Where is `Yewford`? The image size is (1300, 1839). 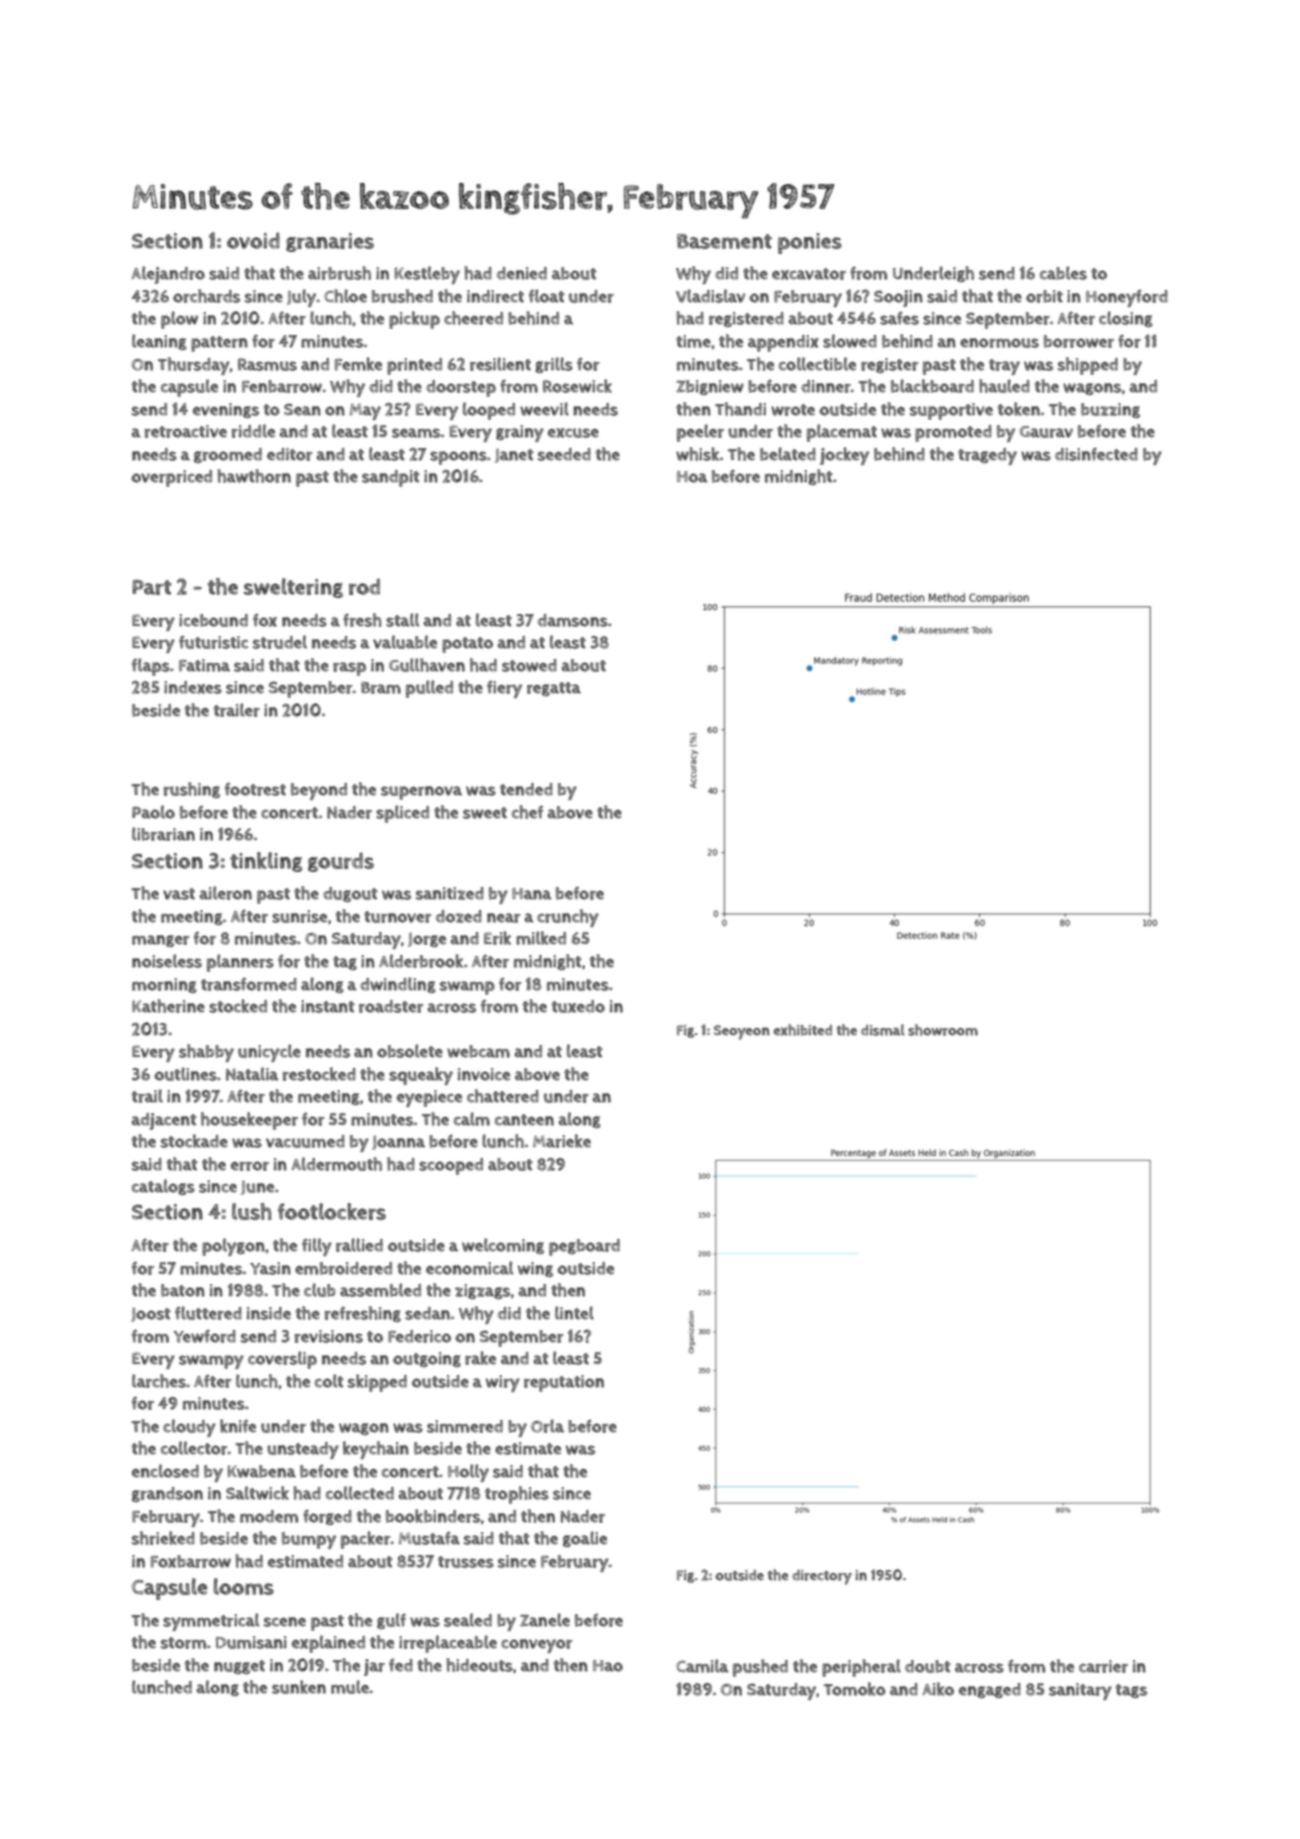 Yewford is located at coordinates (204, 1336).
